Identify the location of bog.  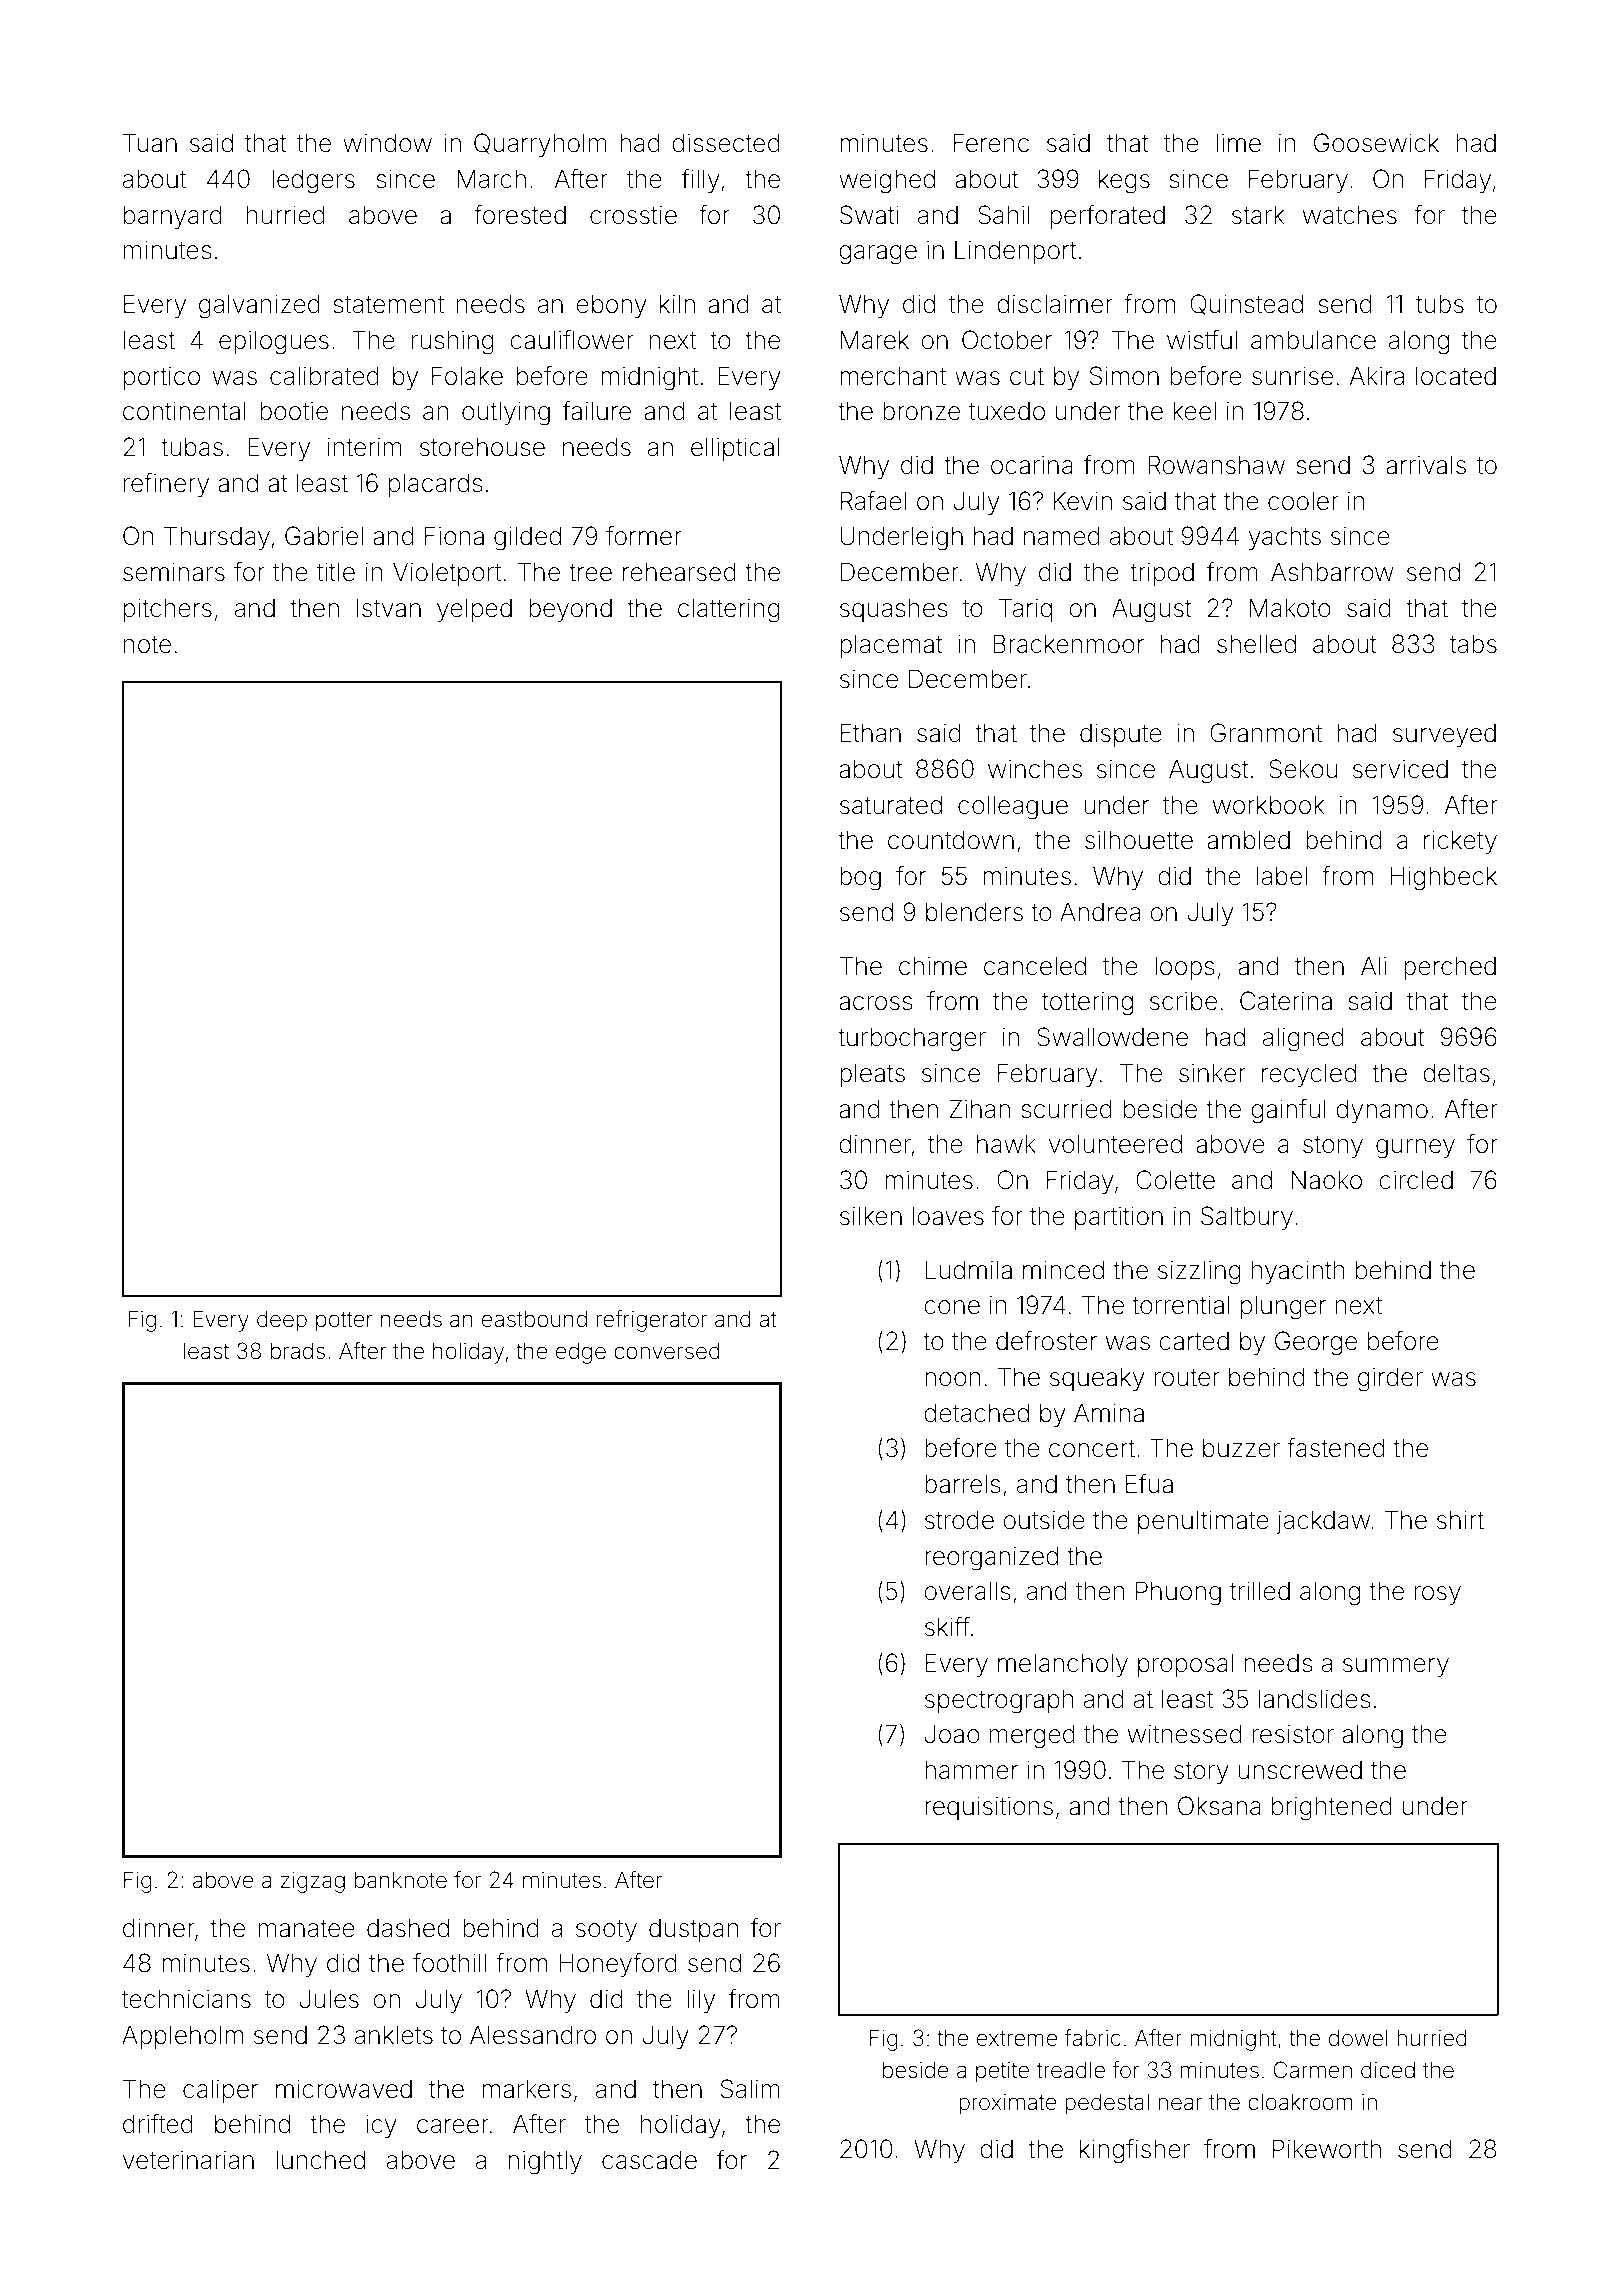
(860, 878).
